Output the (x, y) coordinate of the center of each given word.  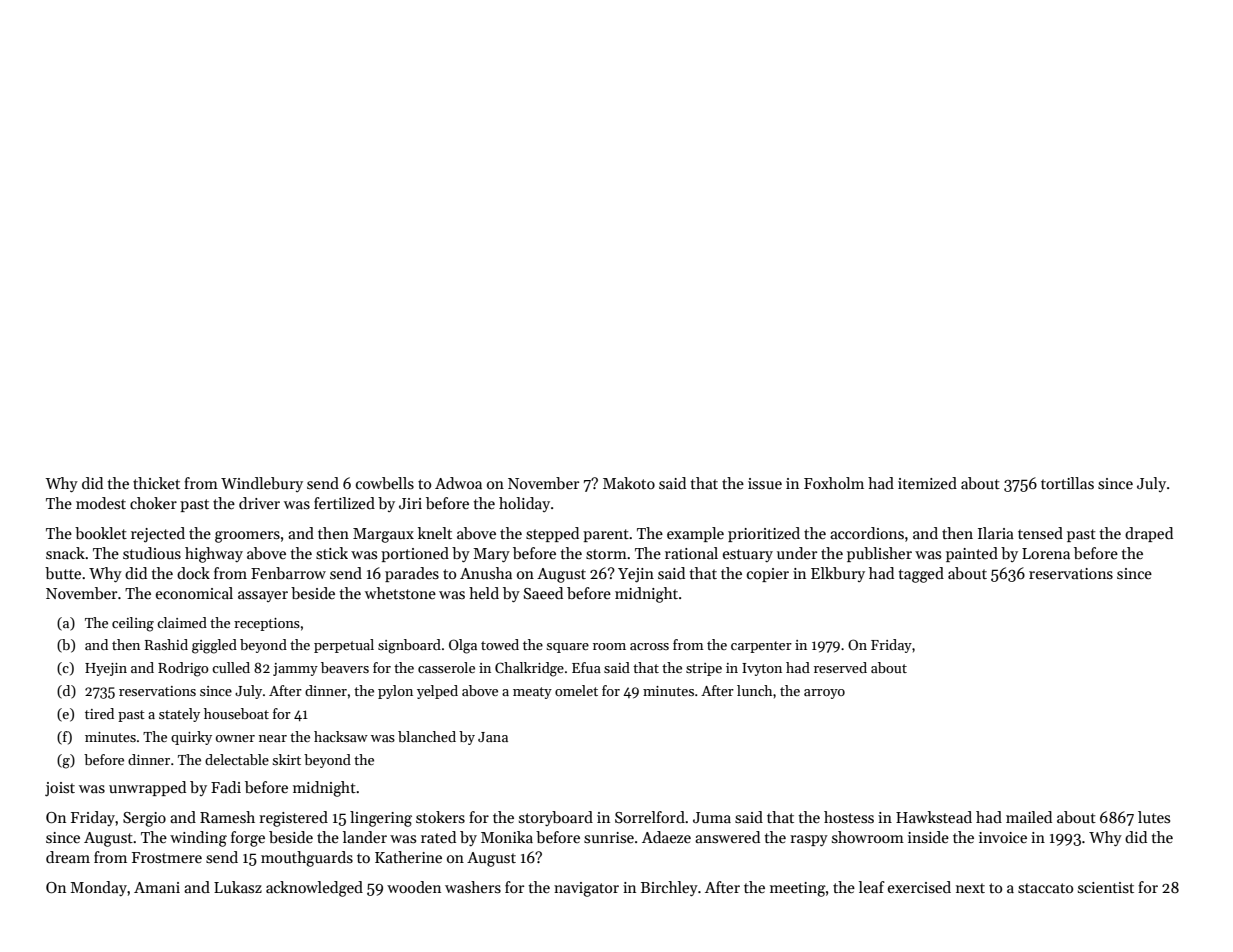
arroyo (824, 694)
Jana (493, 737)
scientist (1106, 887)
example (695, 534)
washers (473, 887)
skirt (286, 759)
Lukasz (238, 887)
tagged (921, 575)
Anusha (486, 573)
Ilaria (996, 533)
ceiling (133, 624)
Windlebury (262, 484)
